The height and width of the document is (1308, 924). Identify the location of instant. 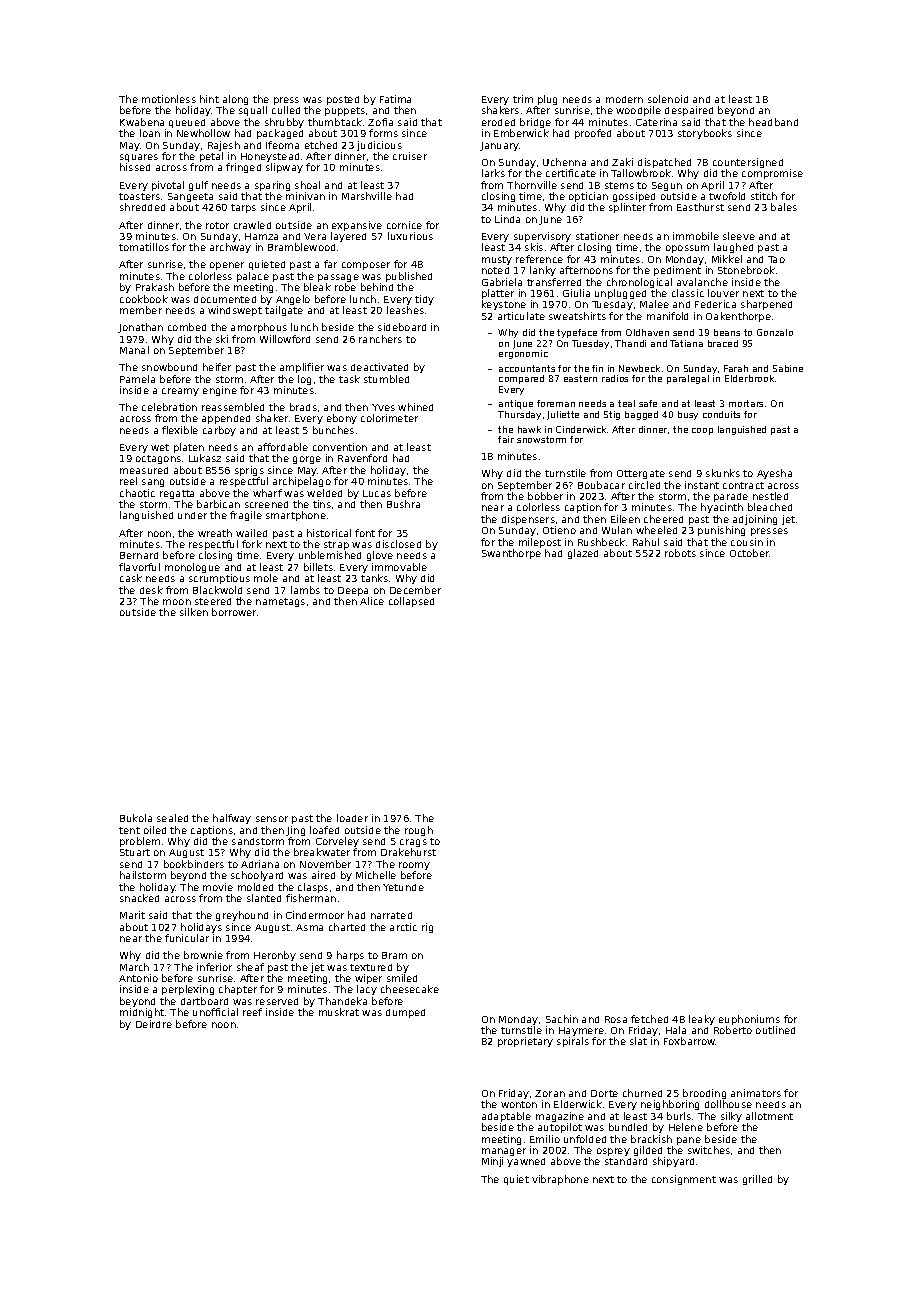
(702, 485).
